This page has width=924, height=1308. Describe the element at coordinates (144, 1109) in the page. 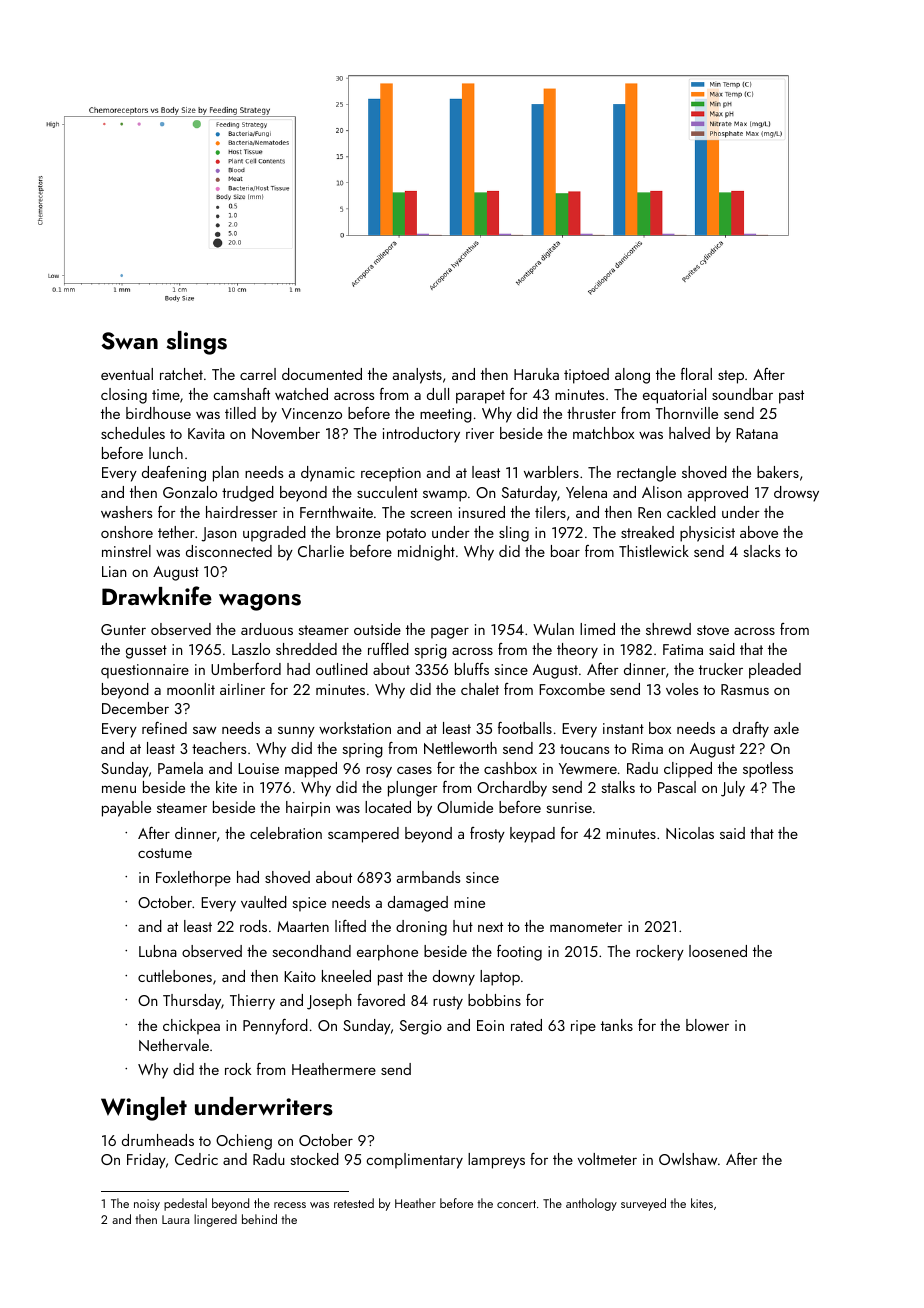

I see `Winglet` at that location.
